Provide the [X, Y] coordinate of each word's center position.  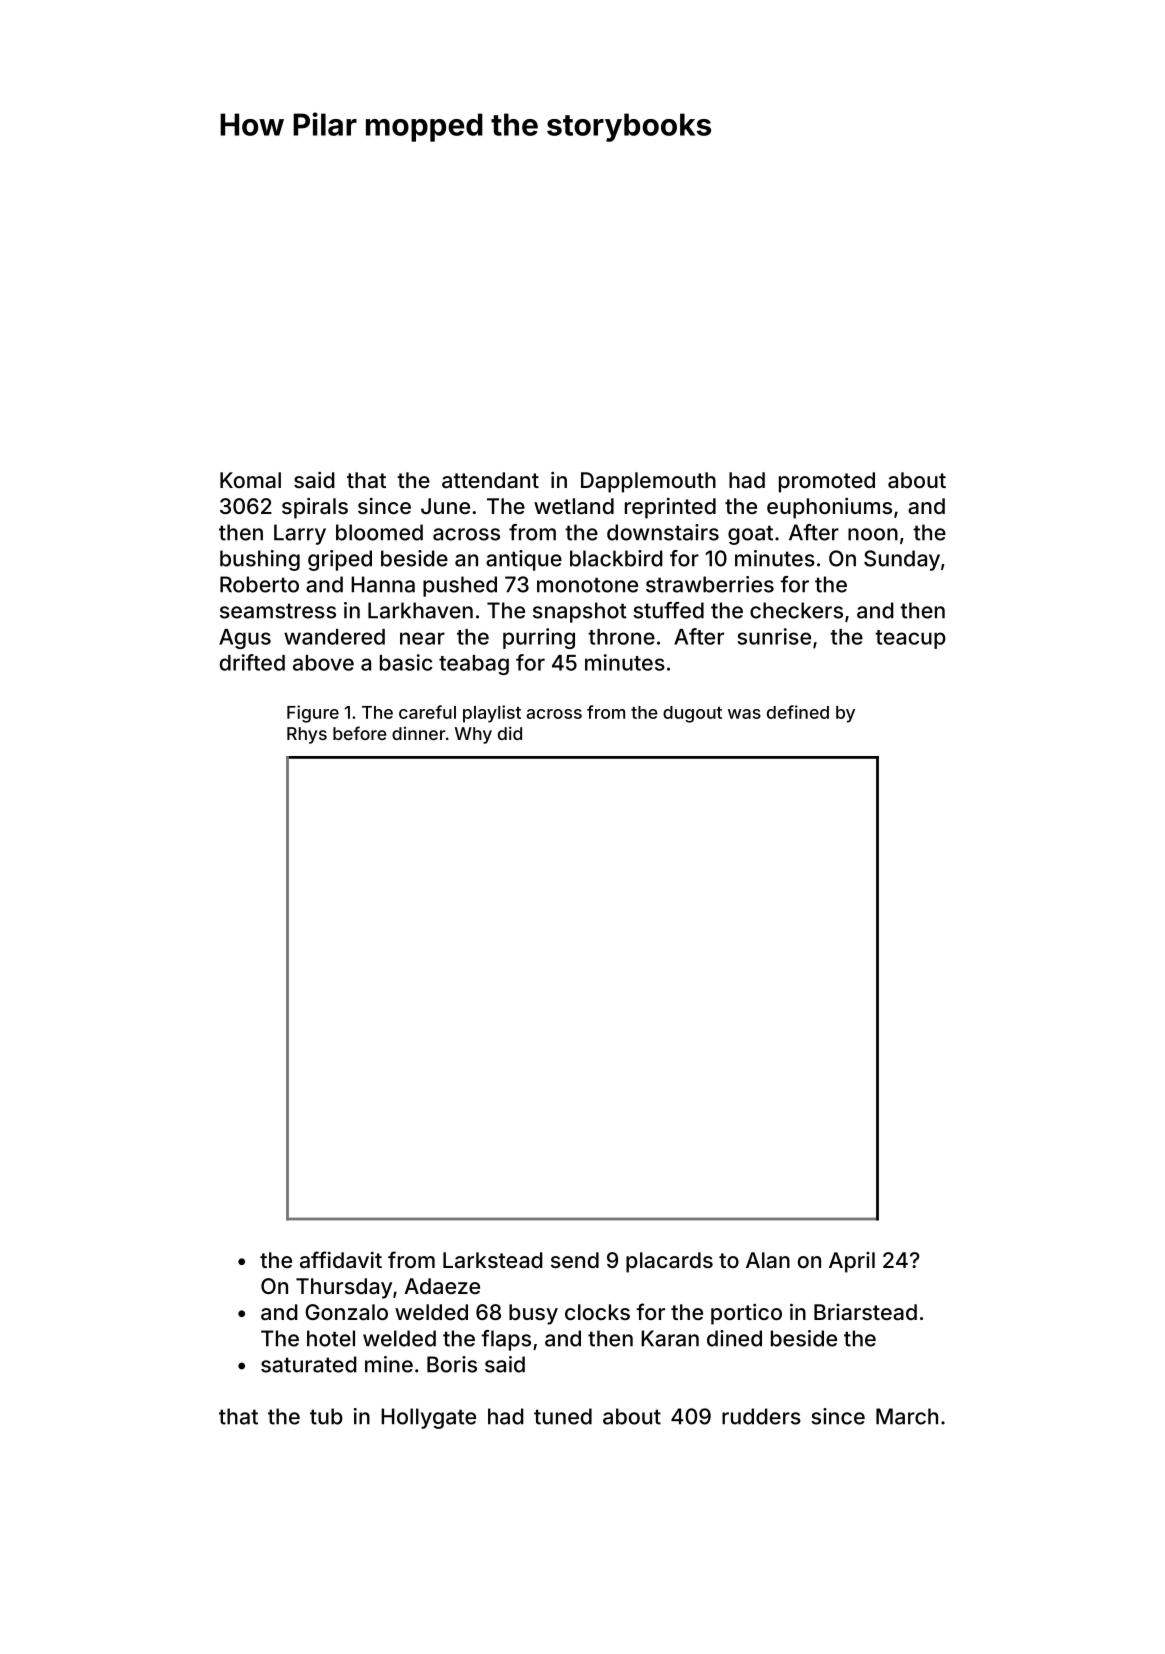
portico [746, 1314]
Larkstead [493, 1260]
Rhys [307, 735]
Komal [250, 480]
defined [798, 712]
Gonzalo [346, 1312]
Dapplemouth [648, 482]
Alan [768, 1260]
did [510, 733]
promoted [827, 482]
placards [669, 1262]
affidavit [341, 1259]
